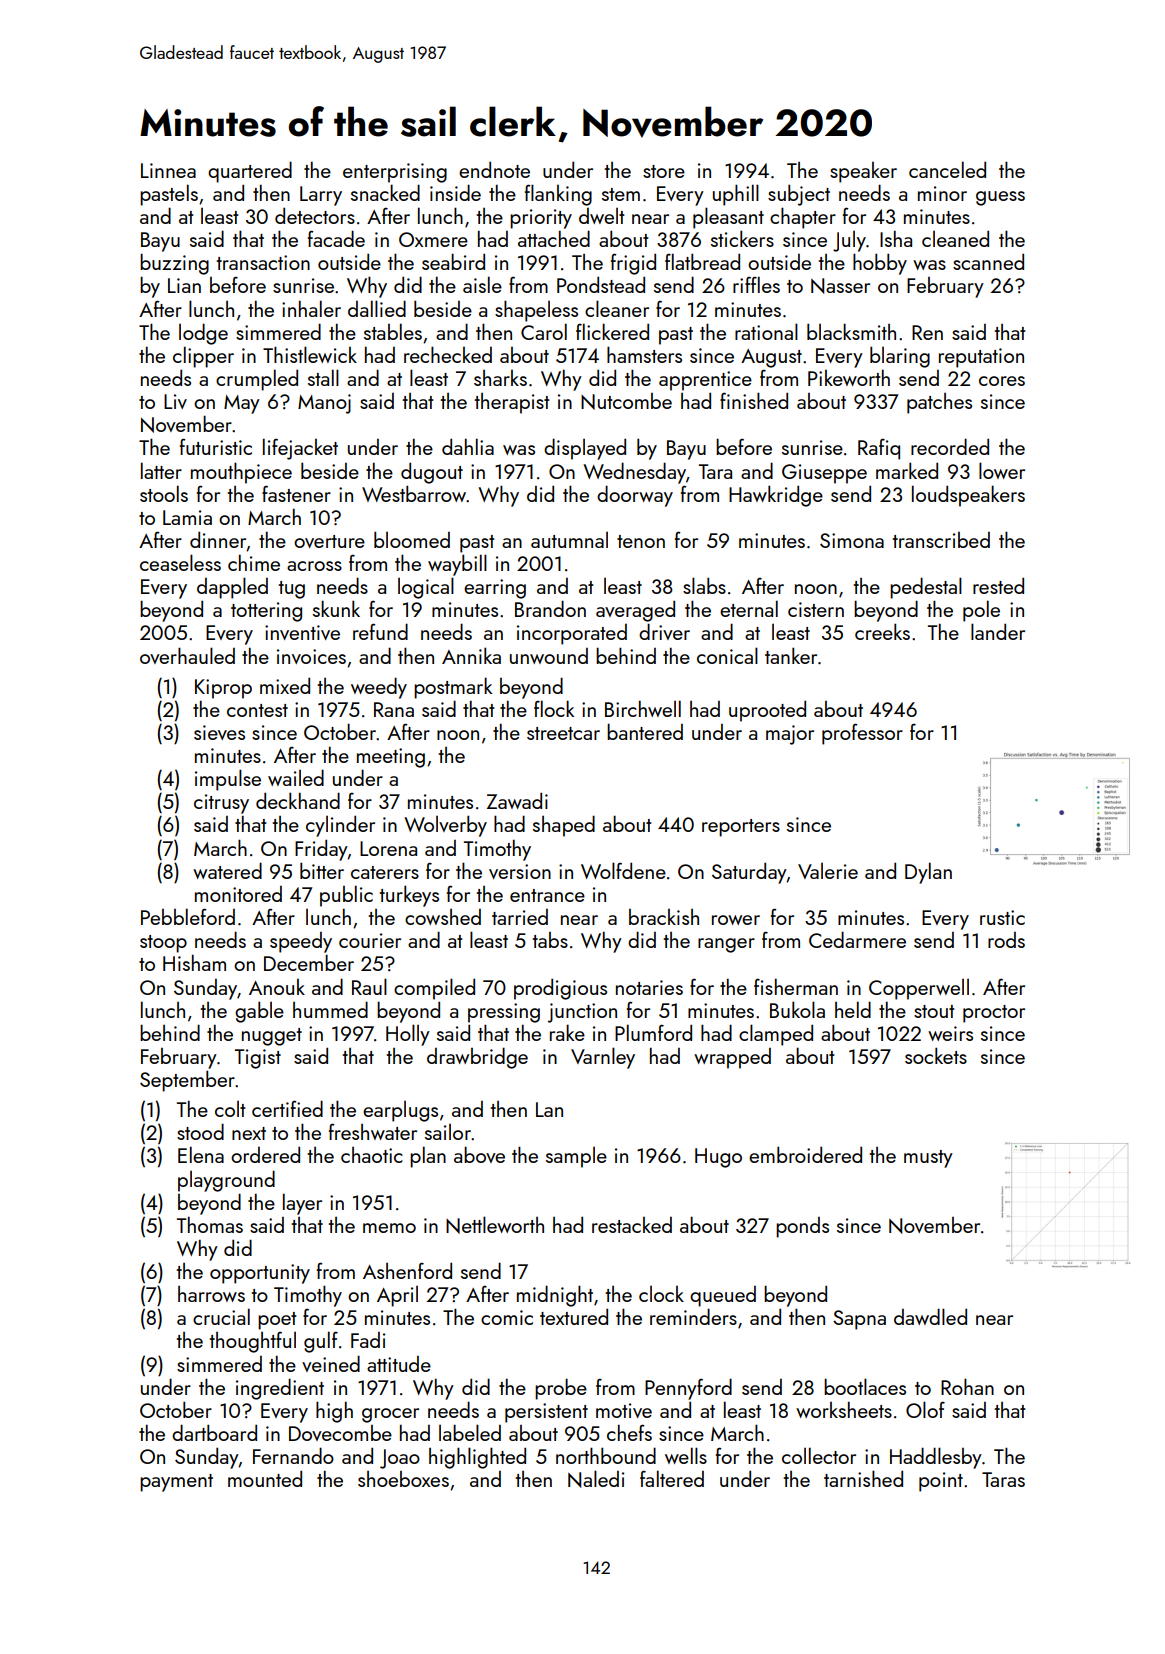  I want to click on Carol, so click(544, 331).
